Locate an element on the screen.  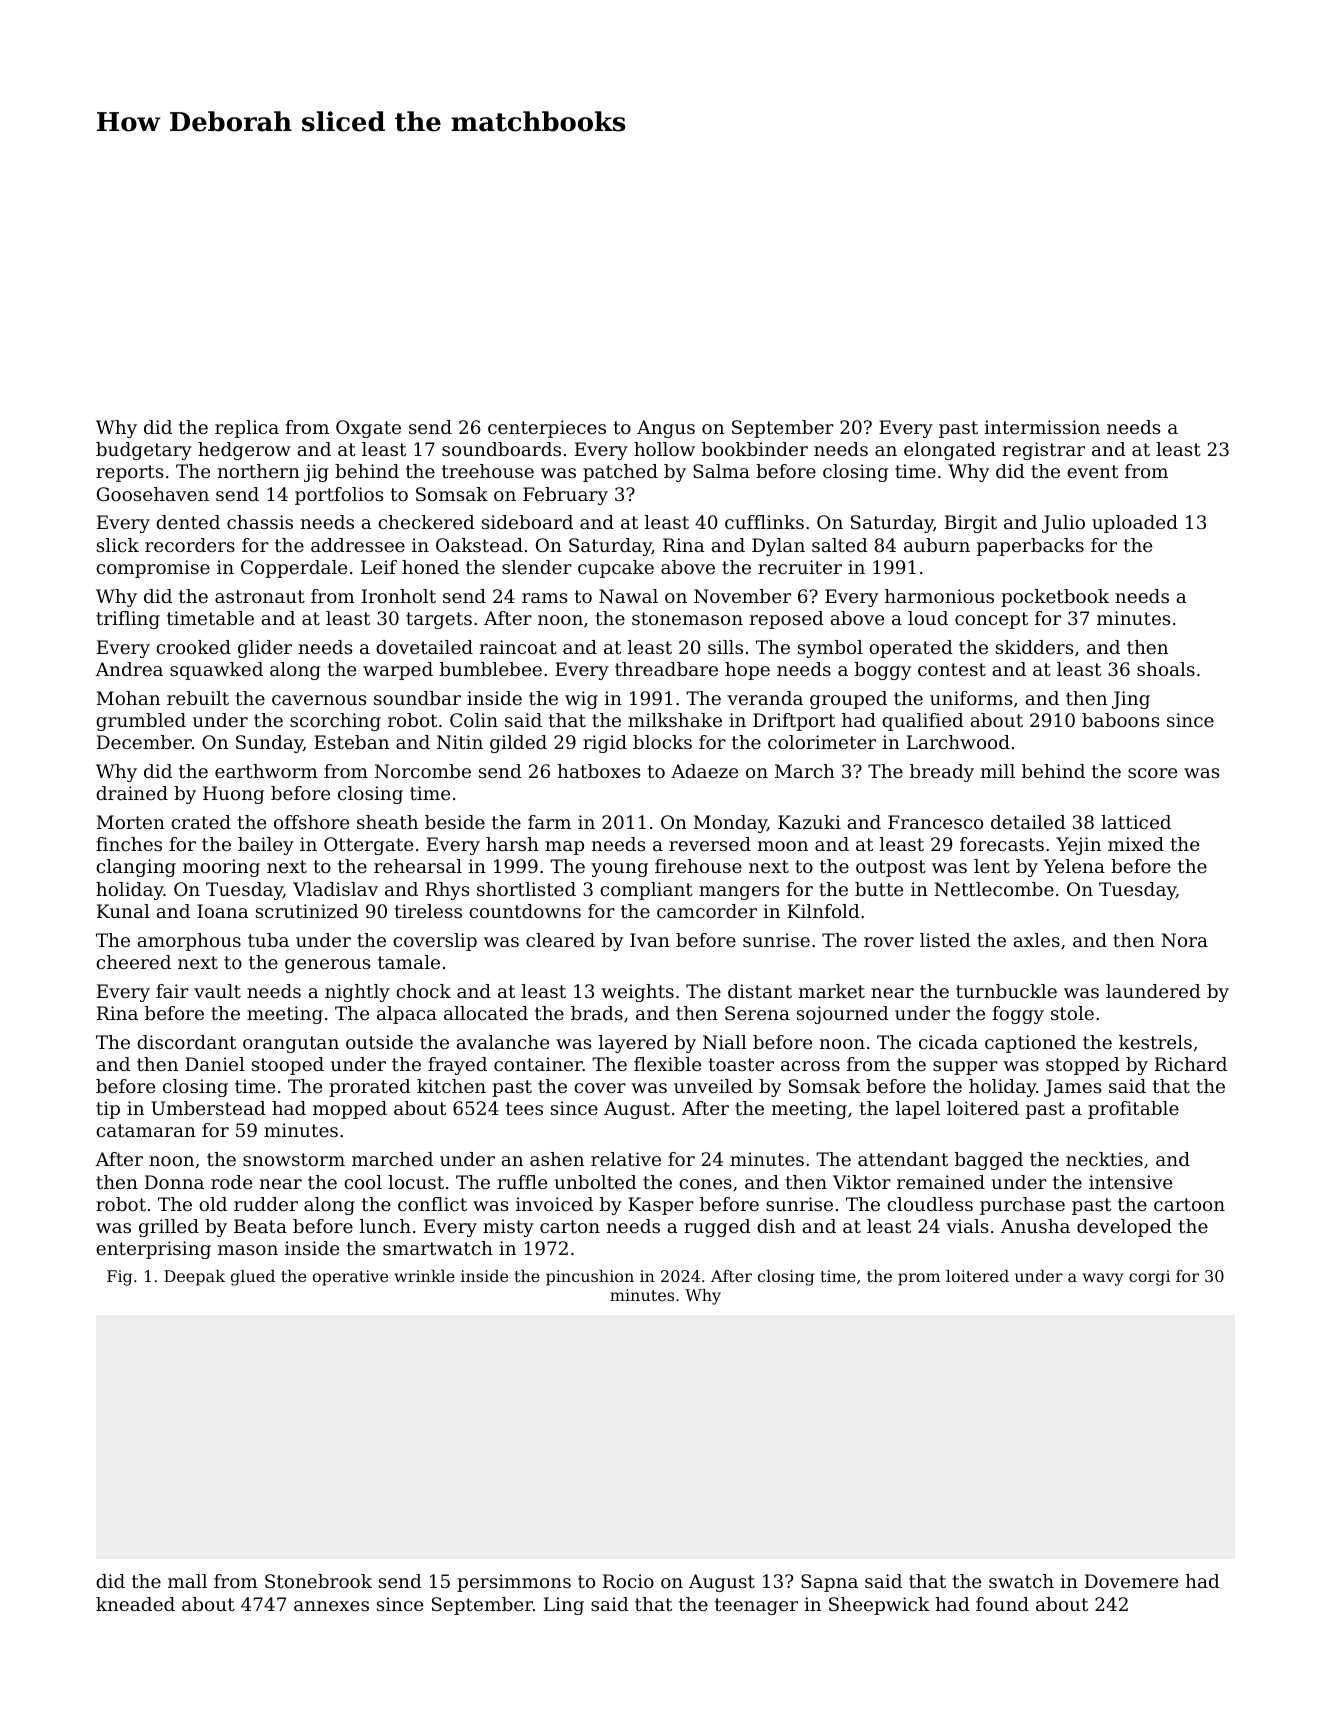
centerpieces is located at coordinates (547, 429).
